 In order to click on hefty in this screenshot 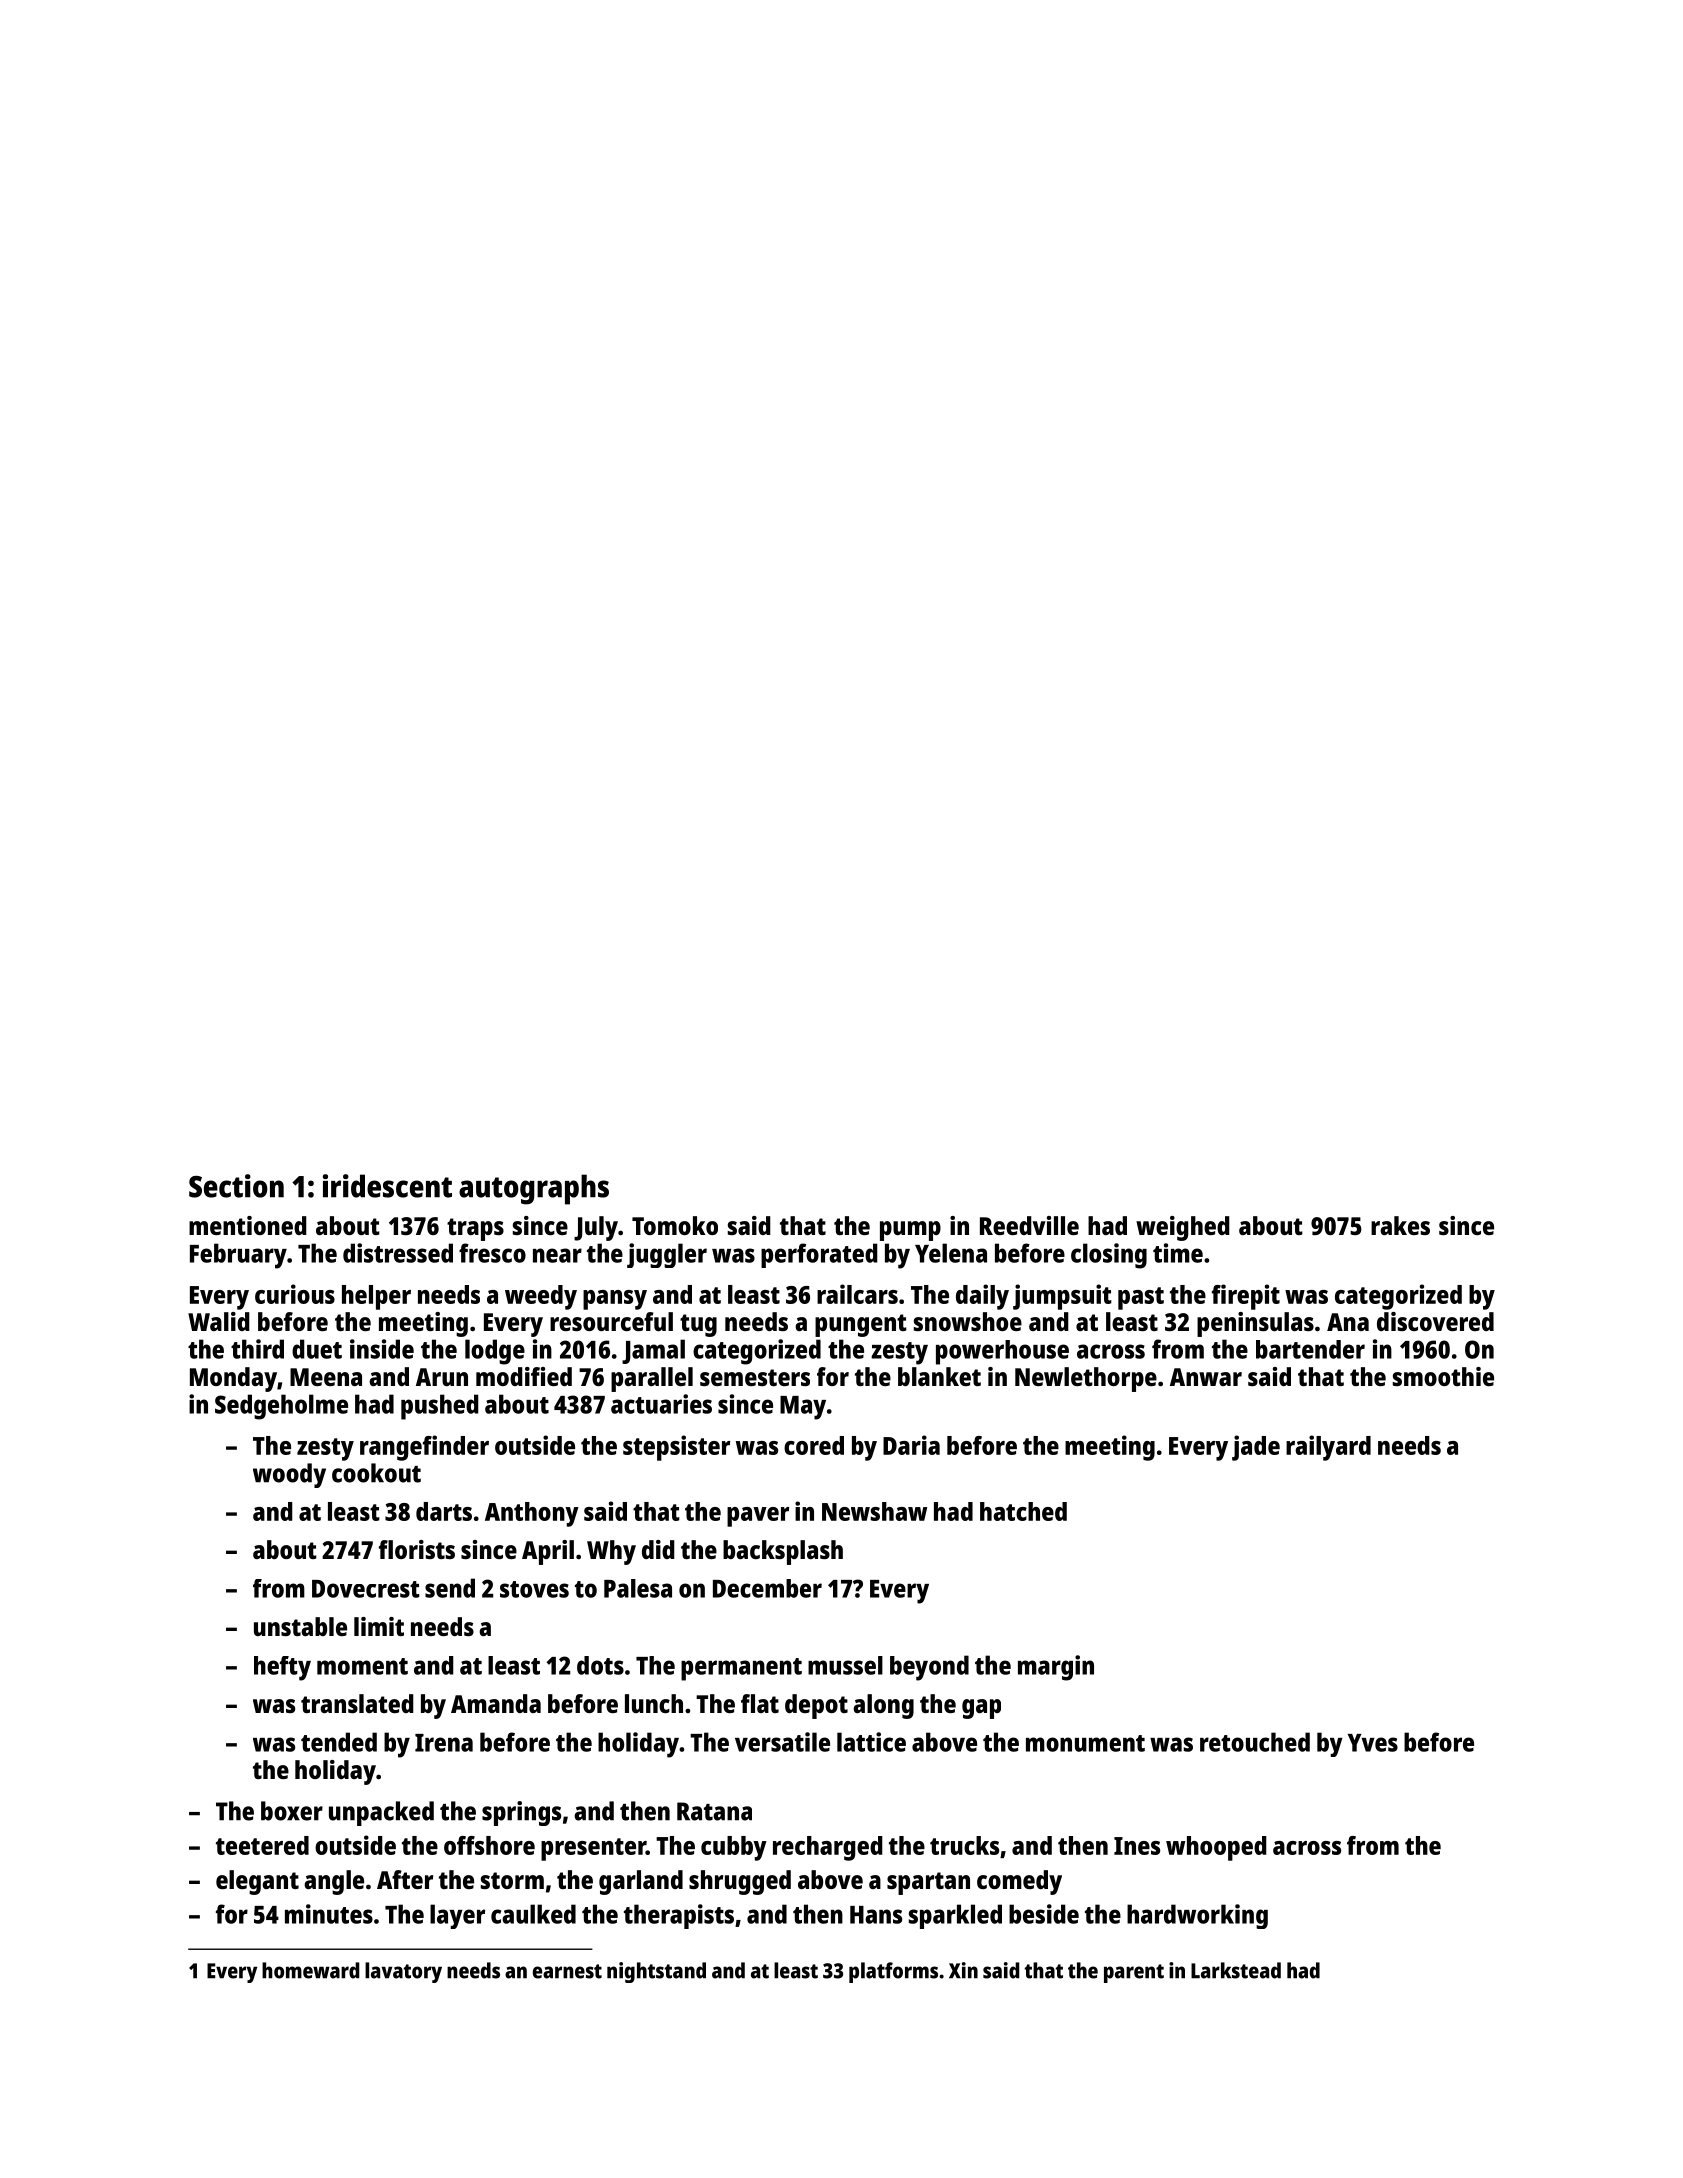, I will do `click(282, 1668)`.
